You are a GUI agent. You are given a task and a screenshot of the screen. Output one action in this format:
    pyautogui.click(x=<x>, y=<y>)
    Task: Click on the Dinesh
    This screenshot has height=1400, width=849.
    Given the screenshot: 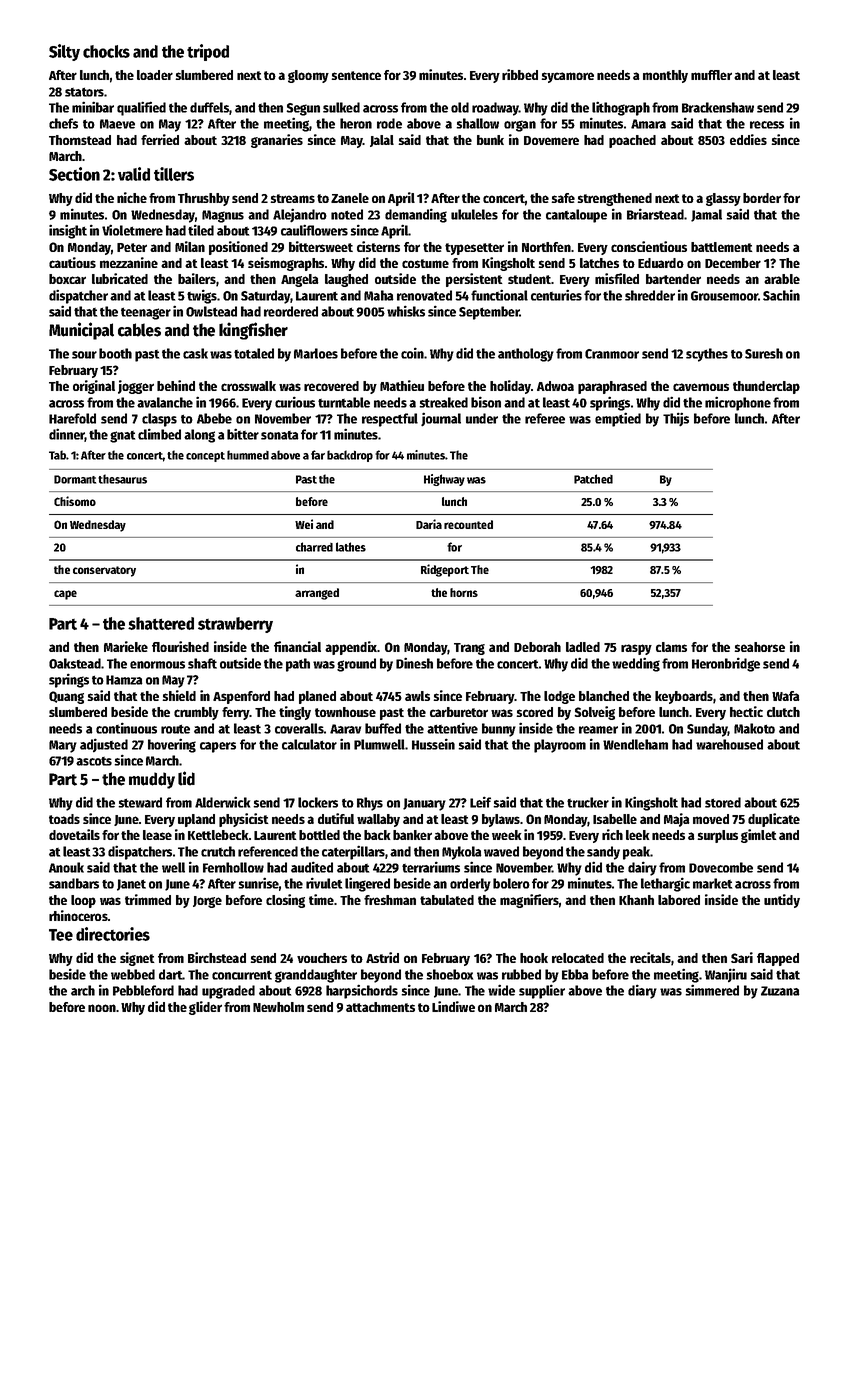 What is the action you would take?
    pyautogui.click(x=414, y=663)
